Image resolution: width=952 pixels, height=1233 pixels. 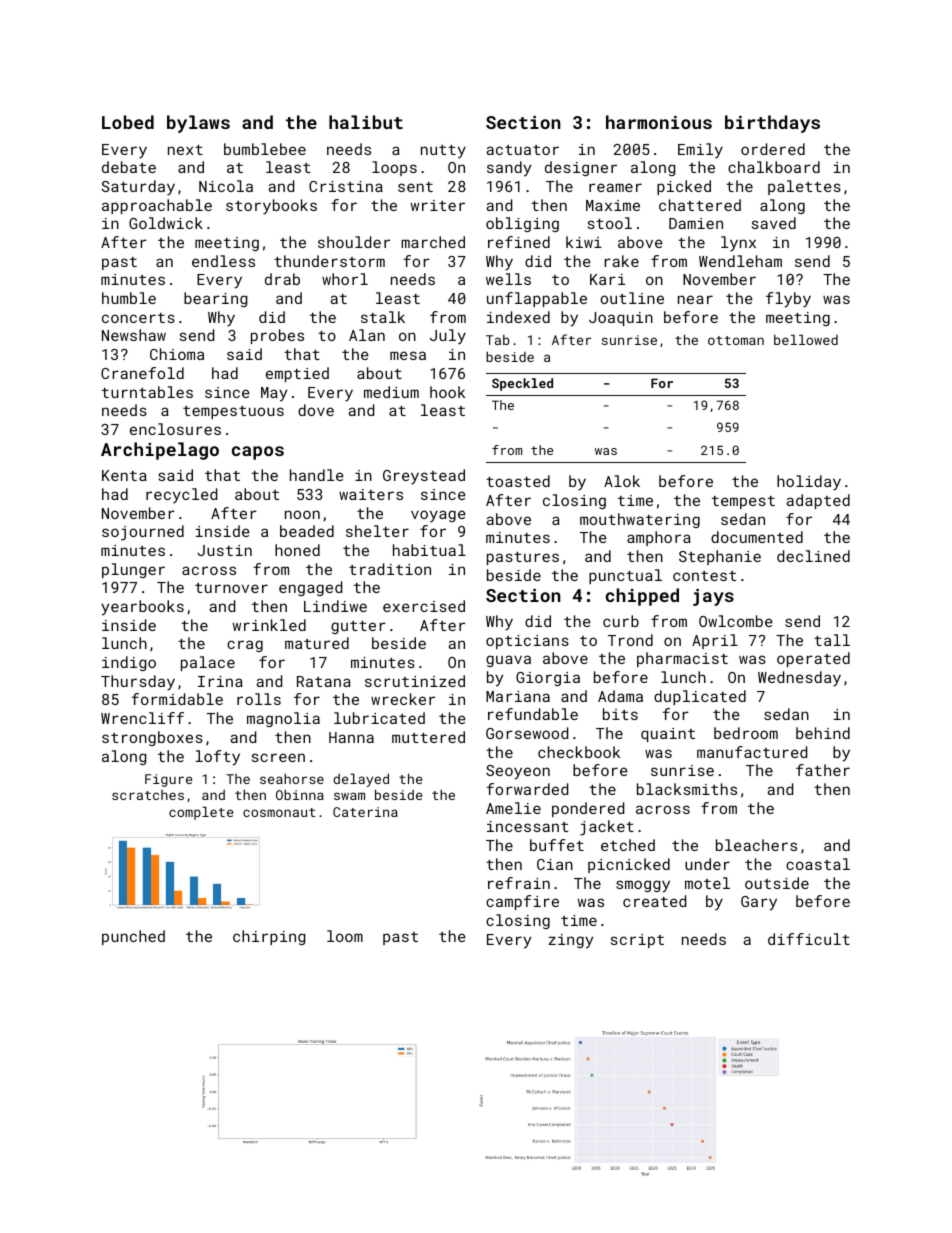 What do you see at coordinates (129, 298) in the page?
I see `humble` at bounding box center [129, 298].
